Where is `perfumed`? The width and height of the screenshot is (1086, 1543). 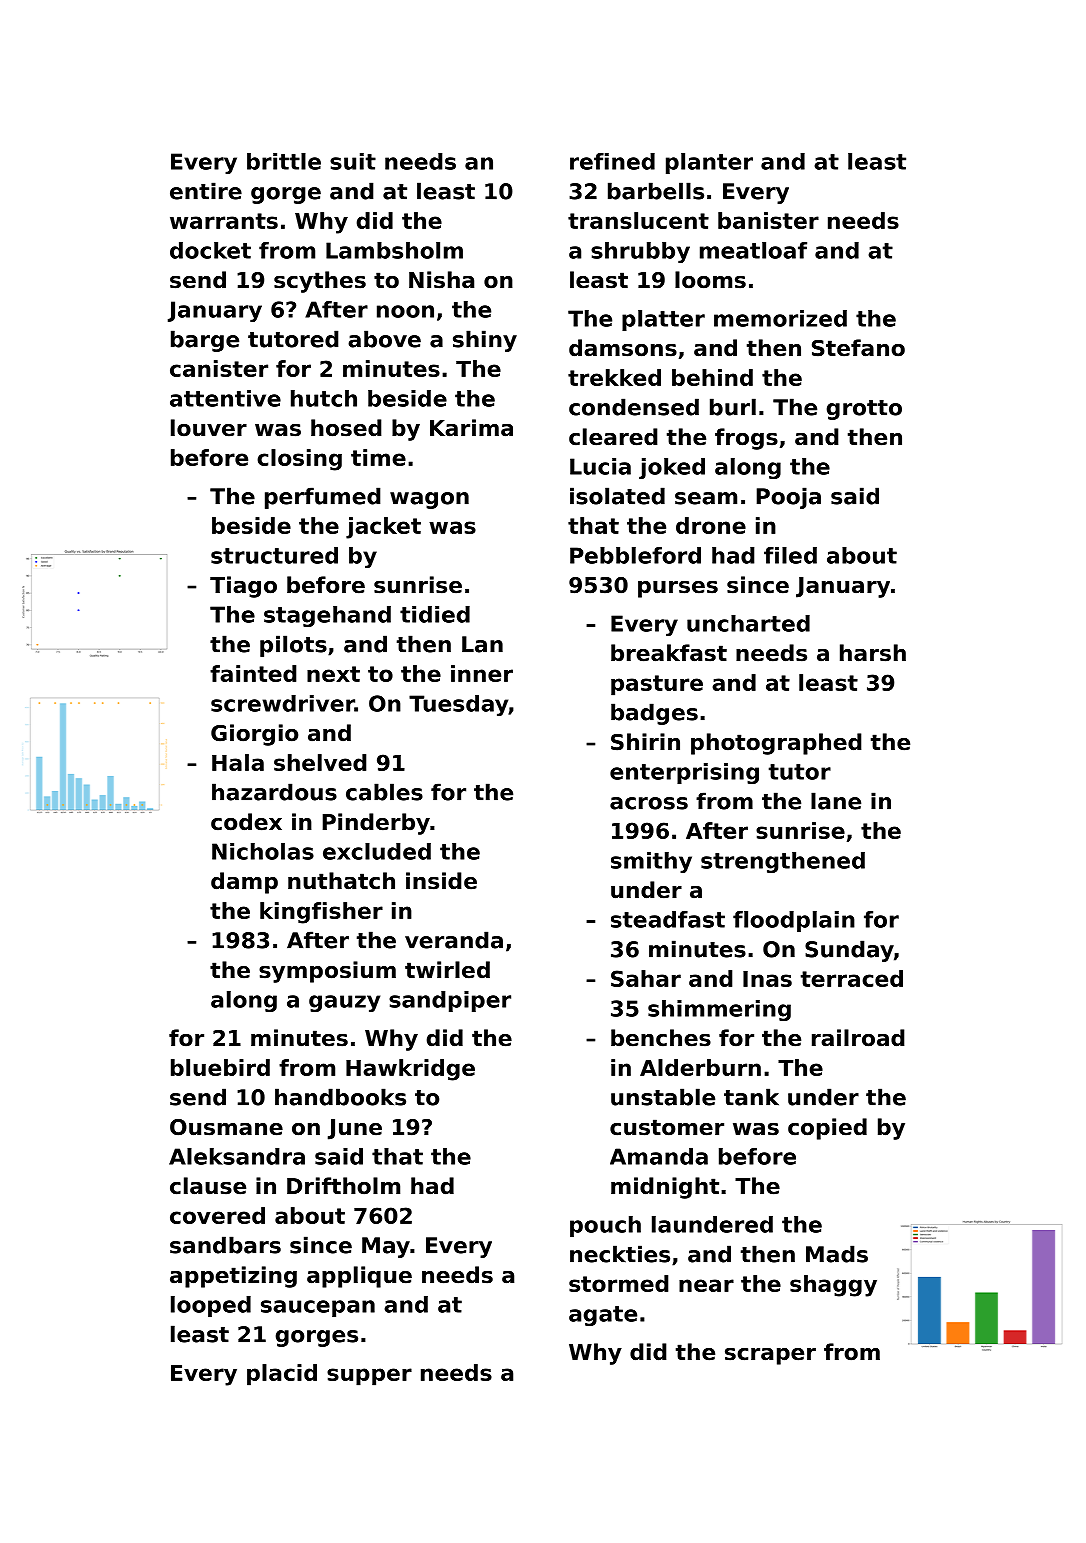
perfumed is located at coordinates (323, 498).
